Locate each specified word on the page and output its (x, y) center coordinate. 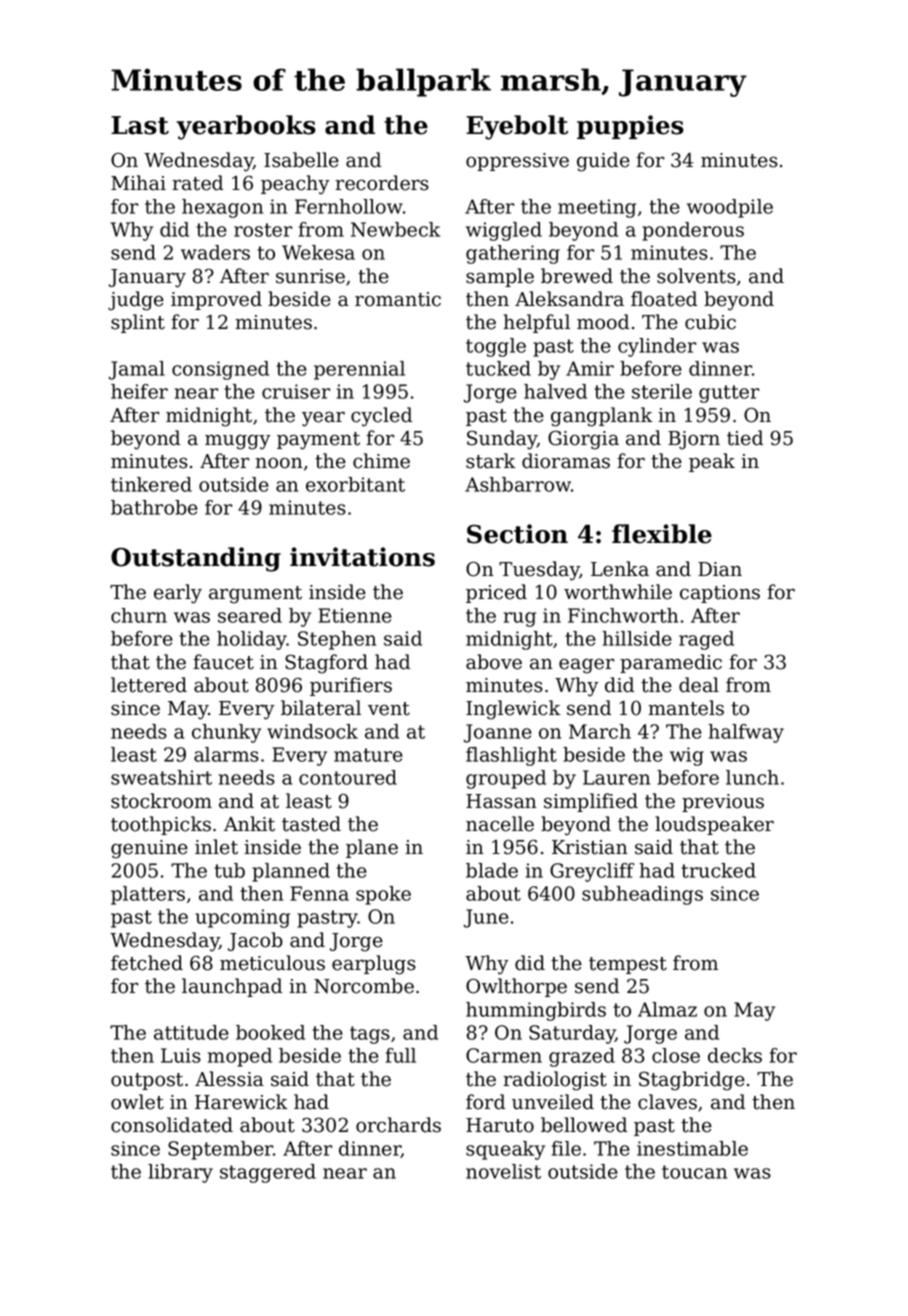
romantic (398, 299)
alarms (226, 754)
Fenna (319, 893)
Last (140, 125)
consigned (220, 370)
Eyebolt (517, 127)
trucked (718, 870)
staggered (268, 1173)
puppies (630, 127)
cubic (710, 322)
